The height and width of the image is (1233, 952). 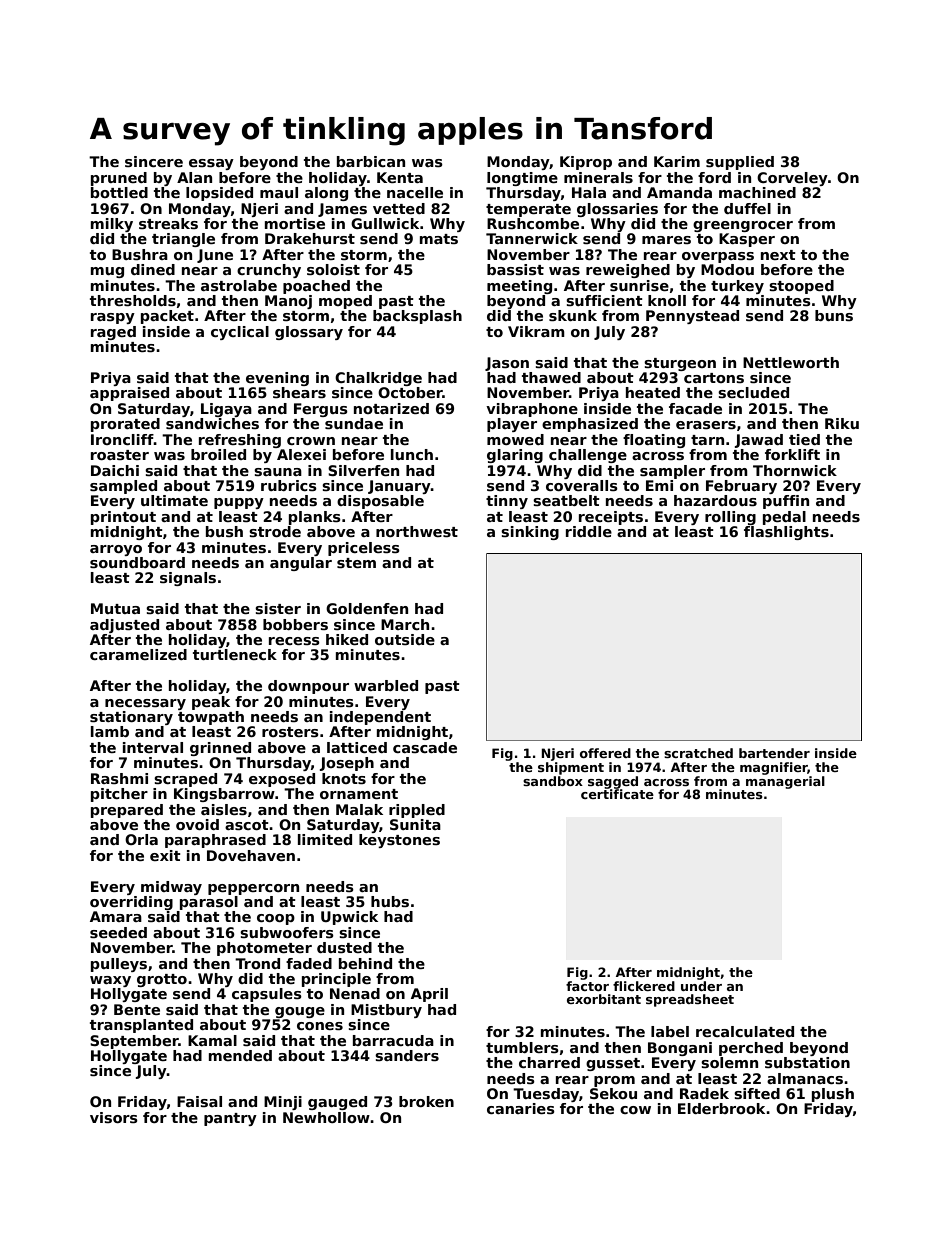 What do you see at coordinates (405, 624) in the image?
I see `March` at bounding box center [405, 624].
